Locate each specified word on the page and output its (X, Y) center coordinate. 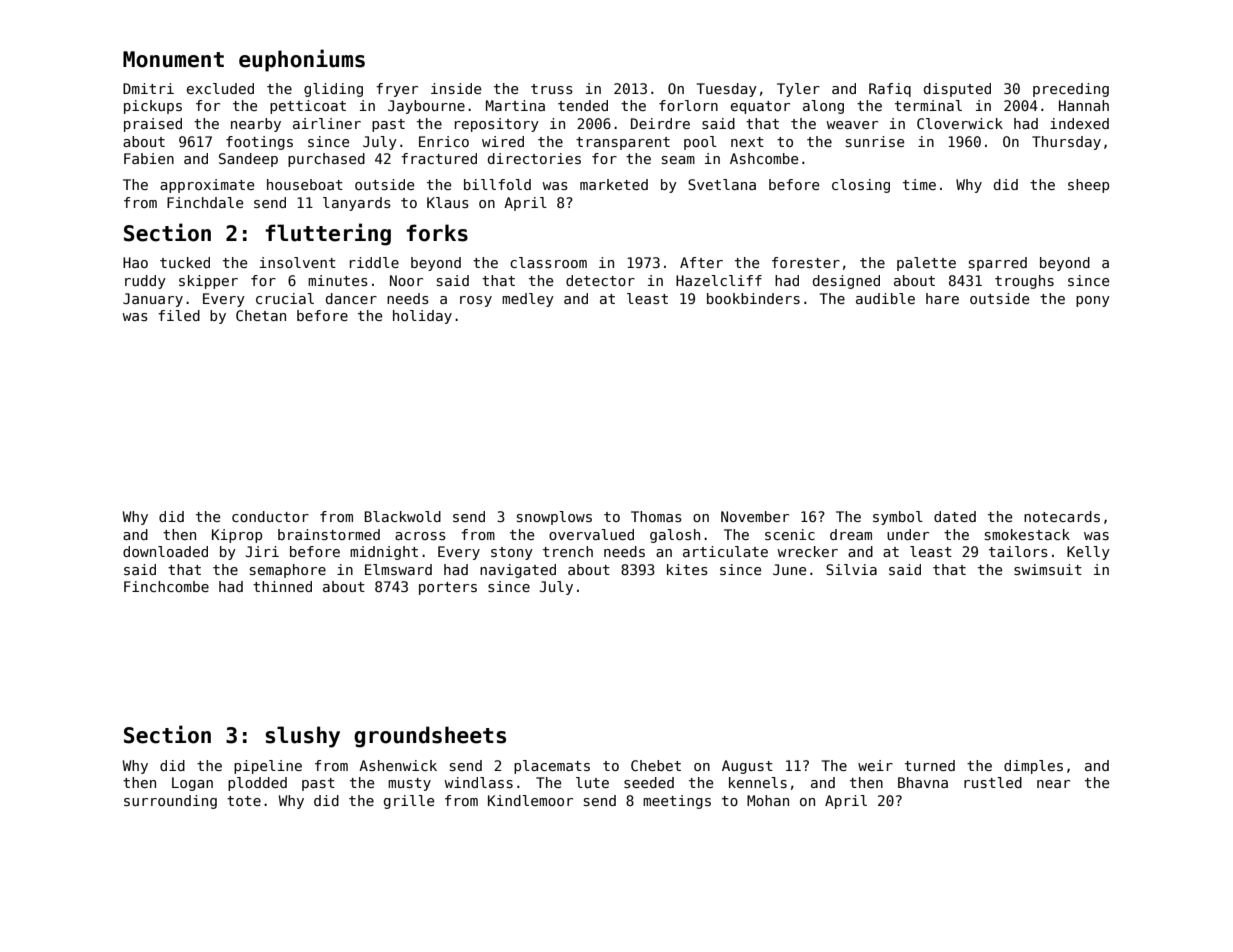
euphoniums (302, 60)
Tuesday (727, 90)
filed (179, 315)
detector (600, 280)
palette (926, 264)
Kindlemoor (530, 800)
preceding (1071, 90)
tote (244, 801)
